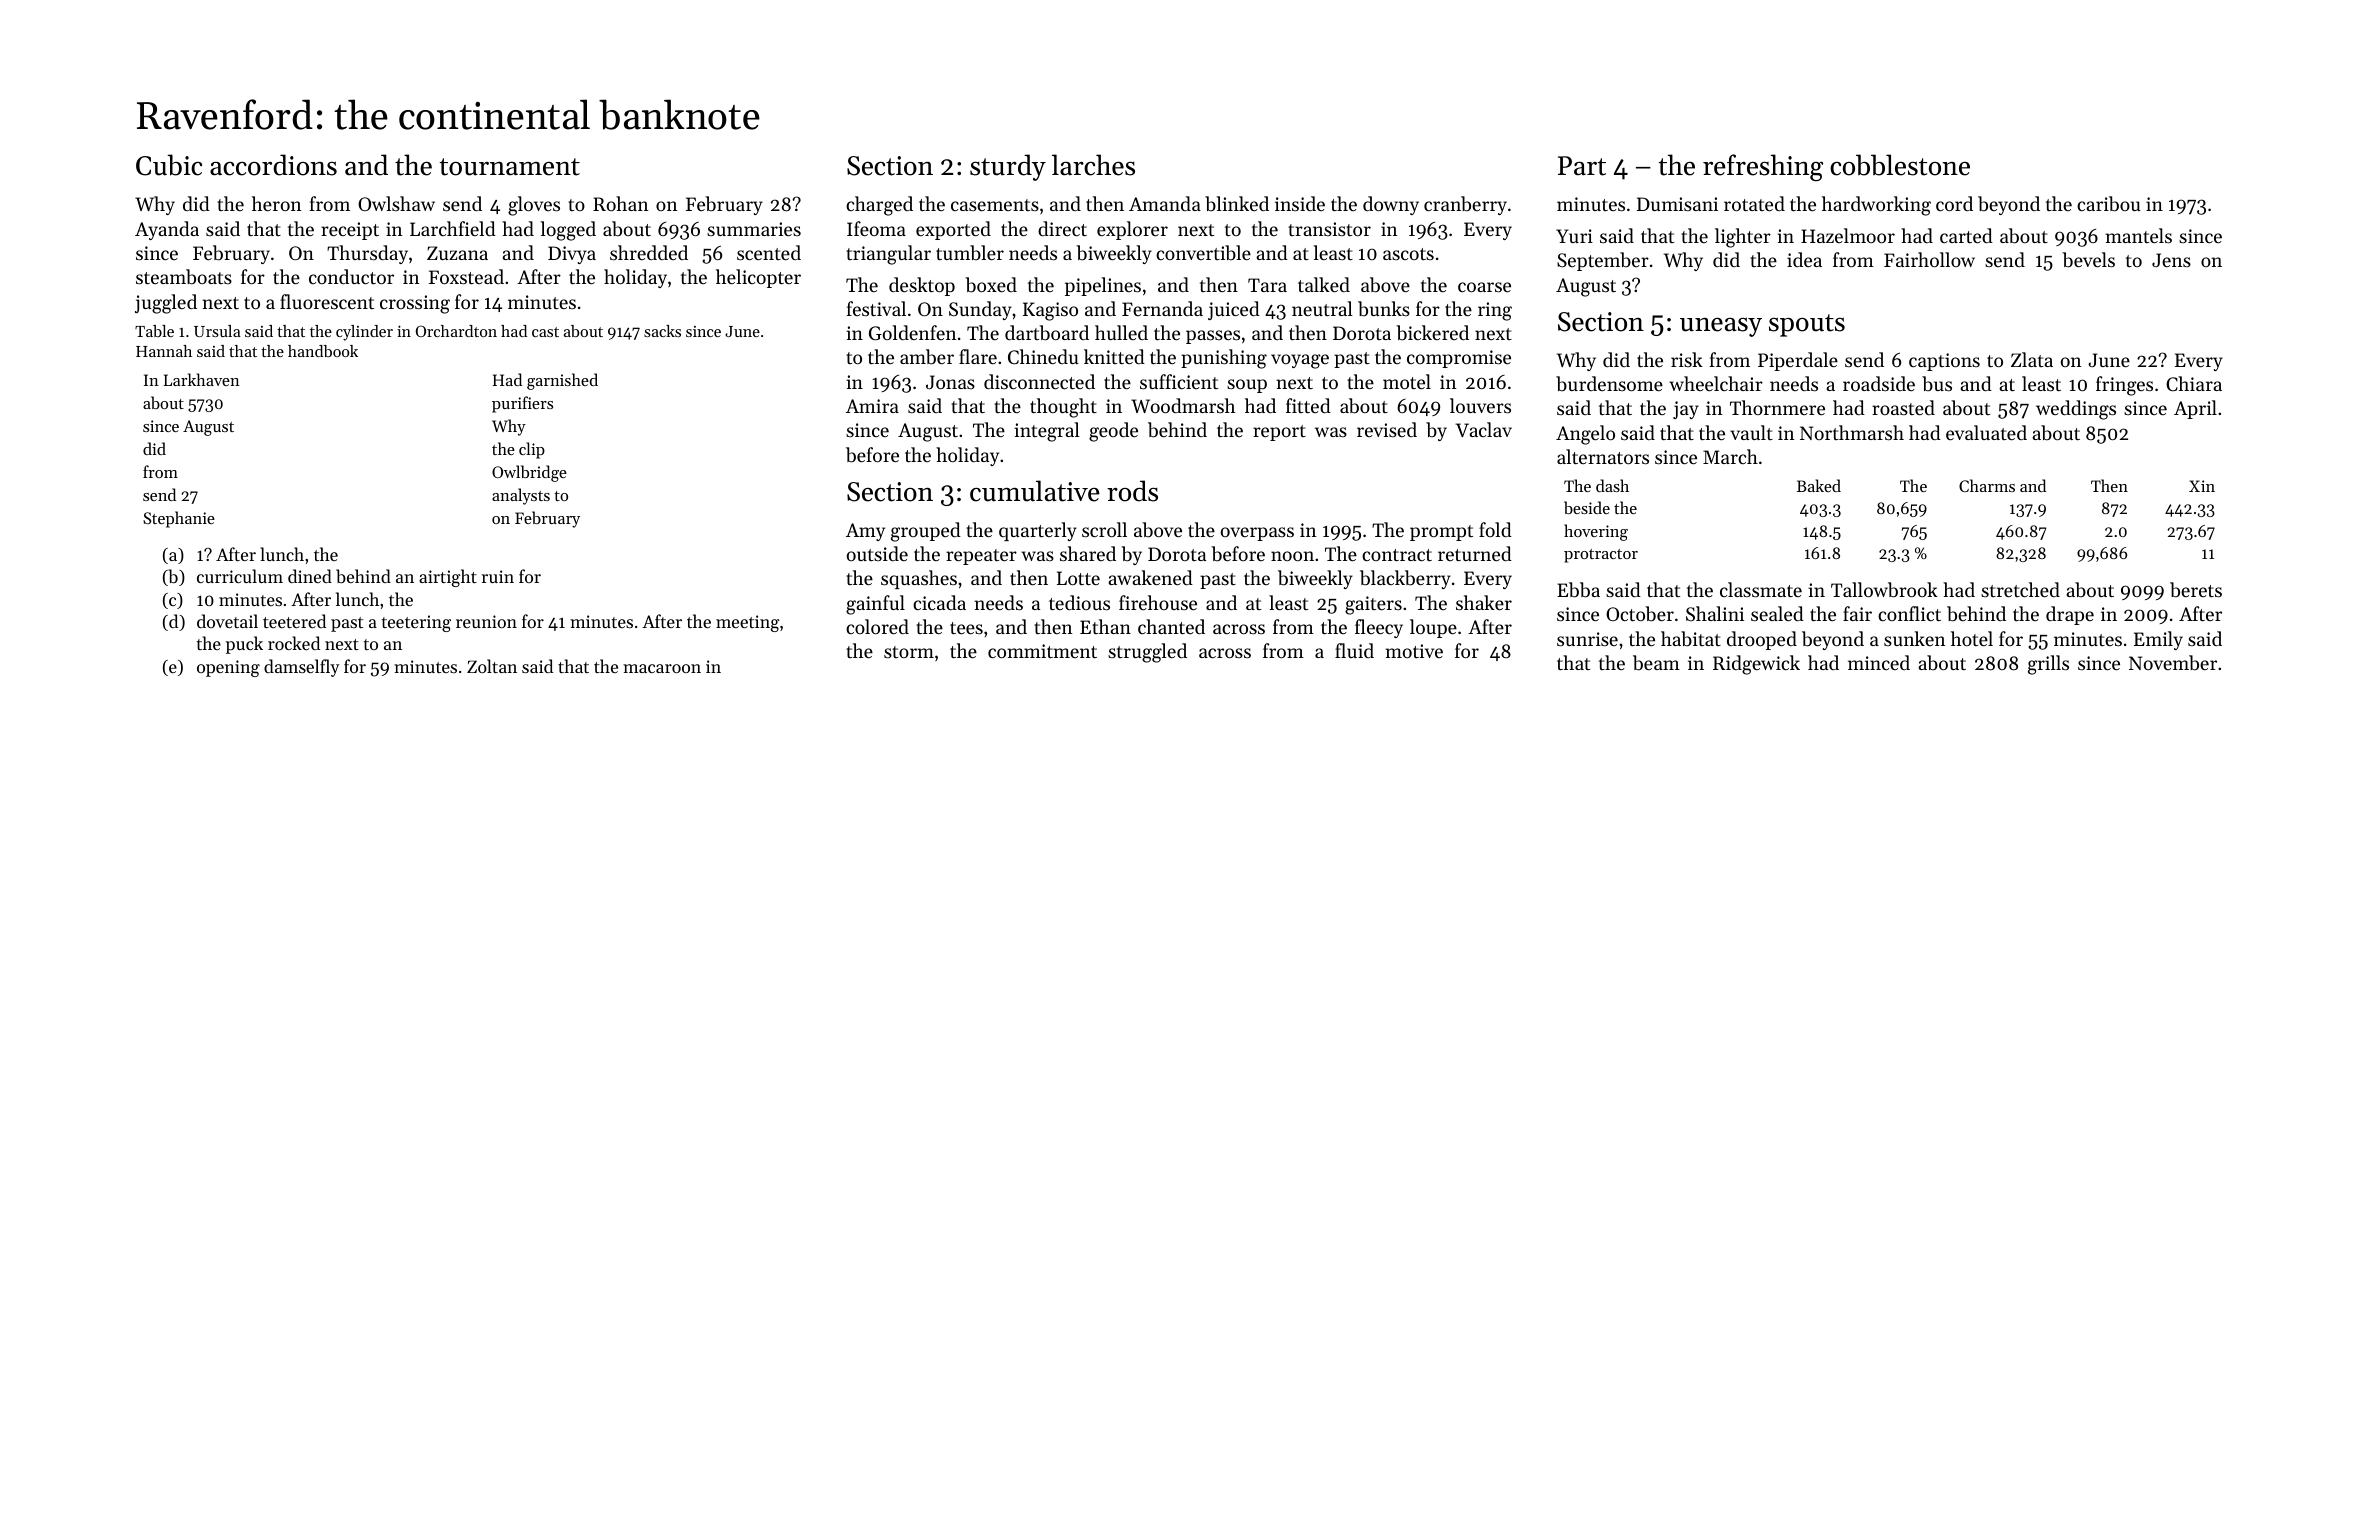 Image resolution: width=2358 pixels, height=1526 pixels. What do you see at coordinates (1777, 407) in the document?
I see `Thornmere` at bounding box center [1777, 407].
